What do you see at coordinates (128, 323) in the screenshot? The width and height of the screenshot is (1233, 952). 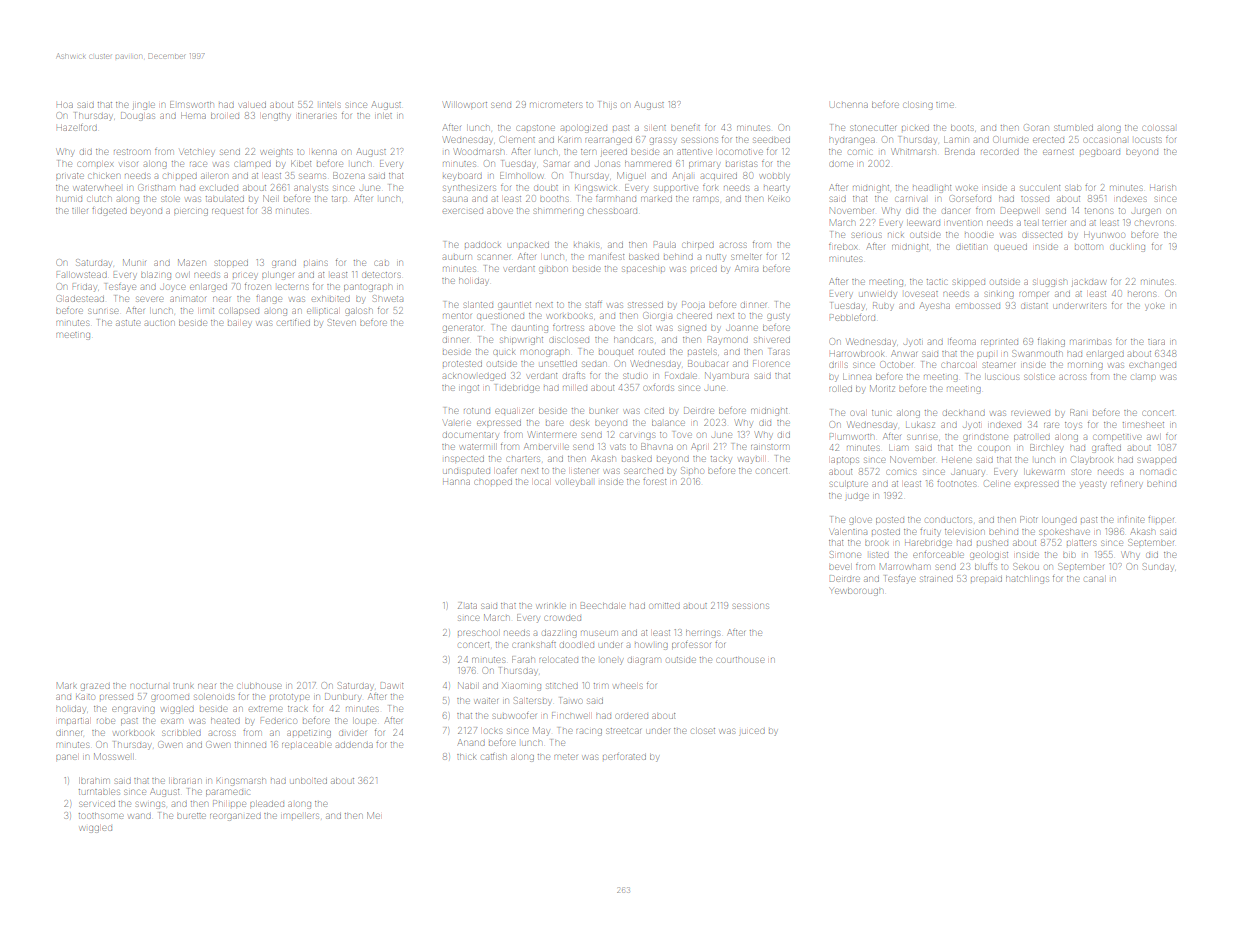 I see `astute` at bounding box center [128, 323].
